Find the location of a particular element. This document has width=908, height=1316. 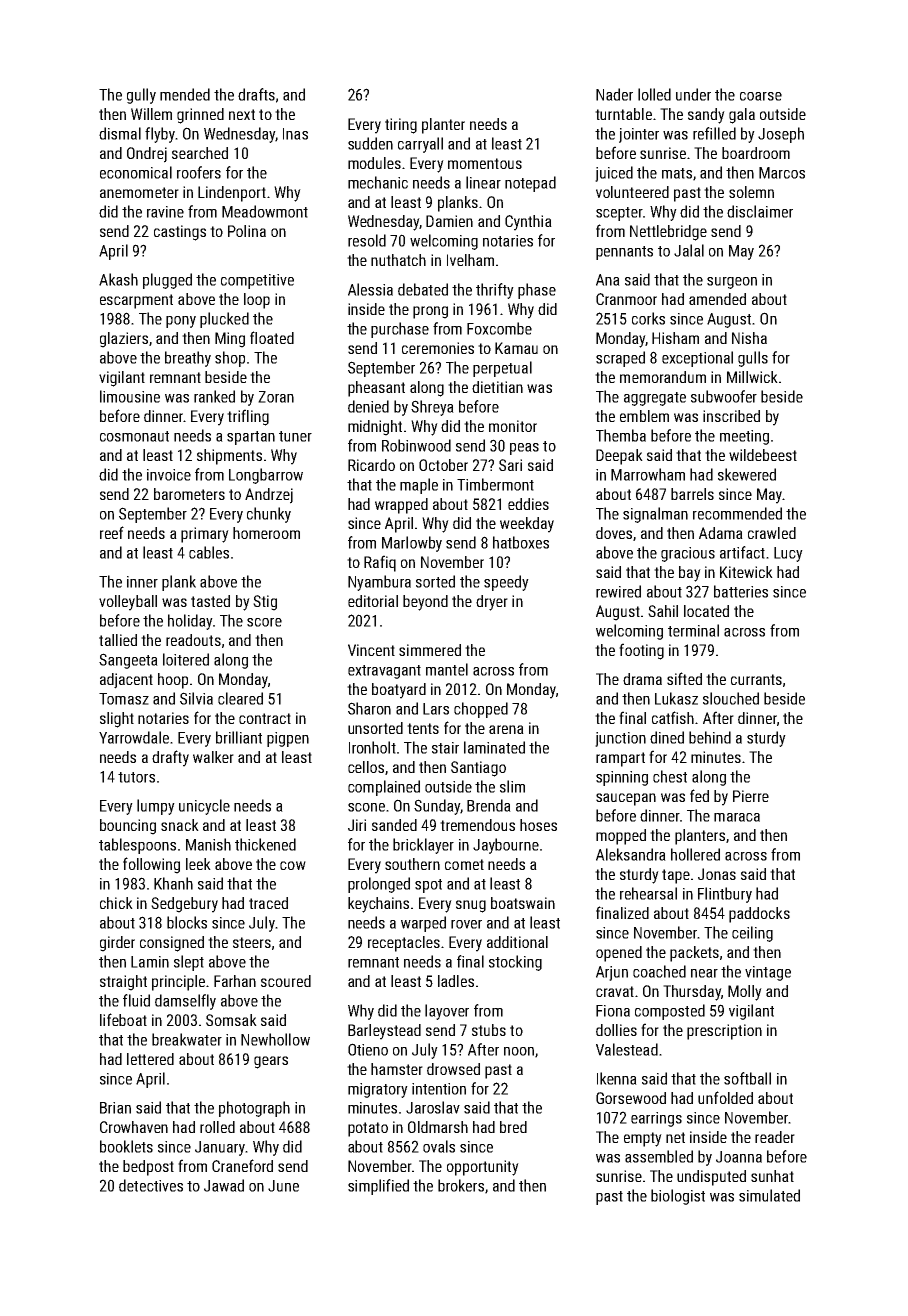

Jawad is located at coordinates (224, 1185).
